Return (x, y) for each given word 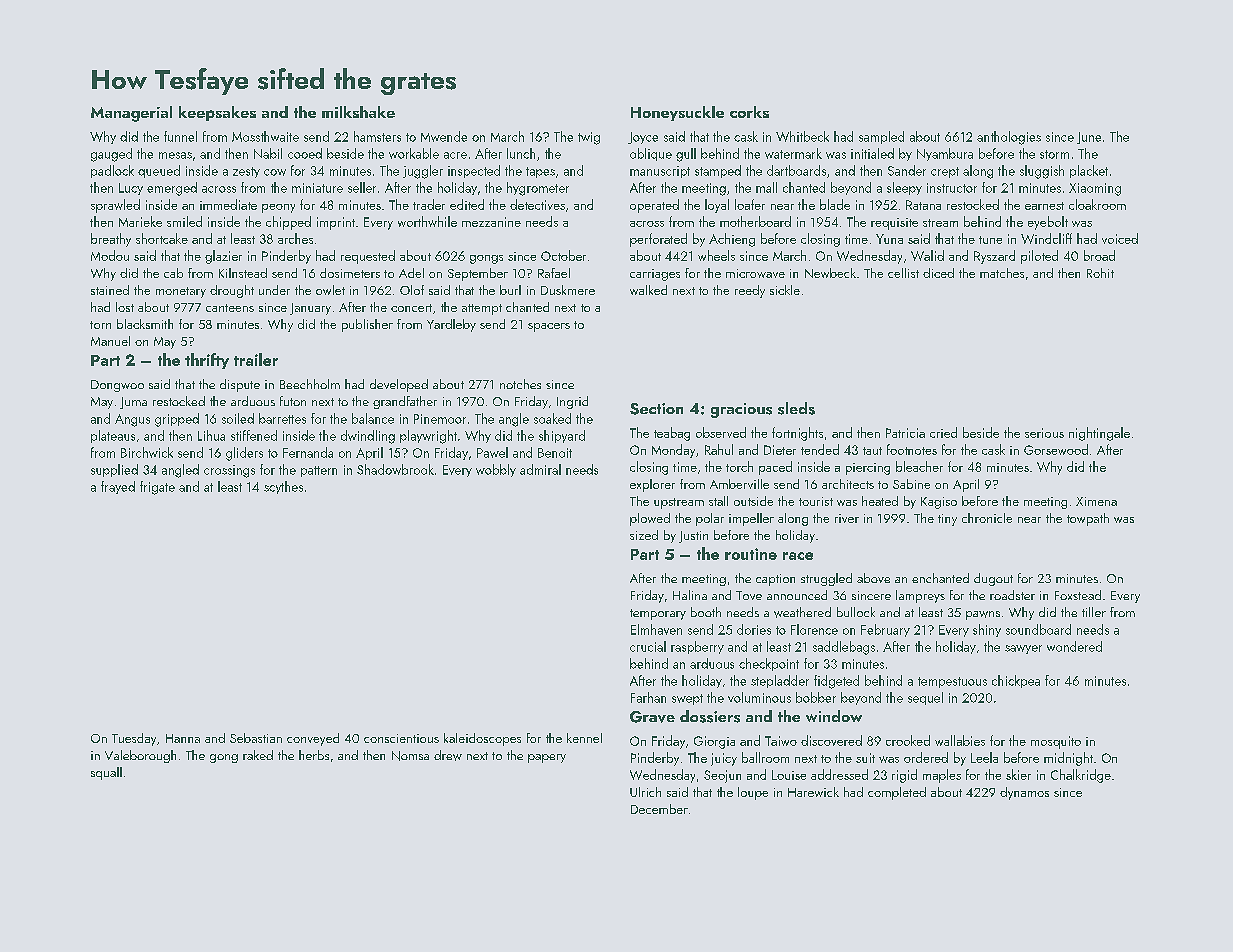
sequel (925, 698)
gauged (111, 155)
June (1089, 138)
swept (687, 699)
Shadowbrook (395, 469)
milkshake (358, 112)
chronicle (987, 518)
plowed (650, 519)
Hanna (183, 738)
